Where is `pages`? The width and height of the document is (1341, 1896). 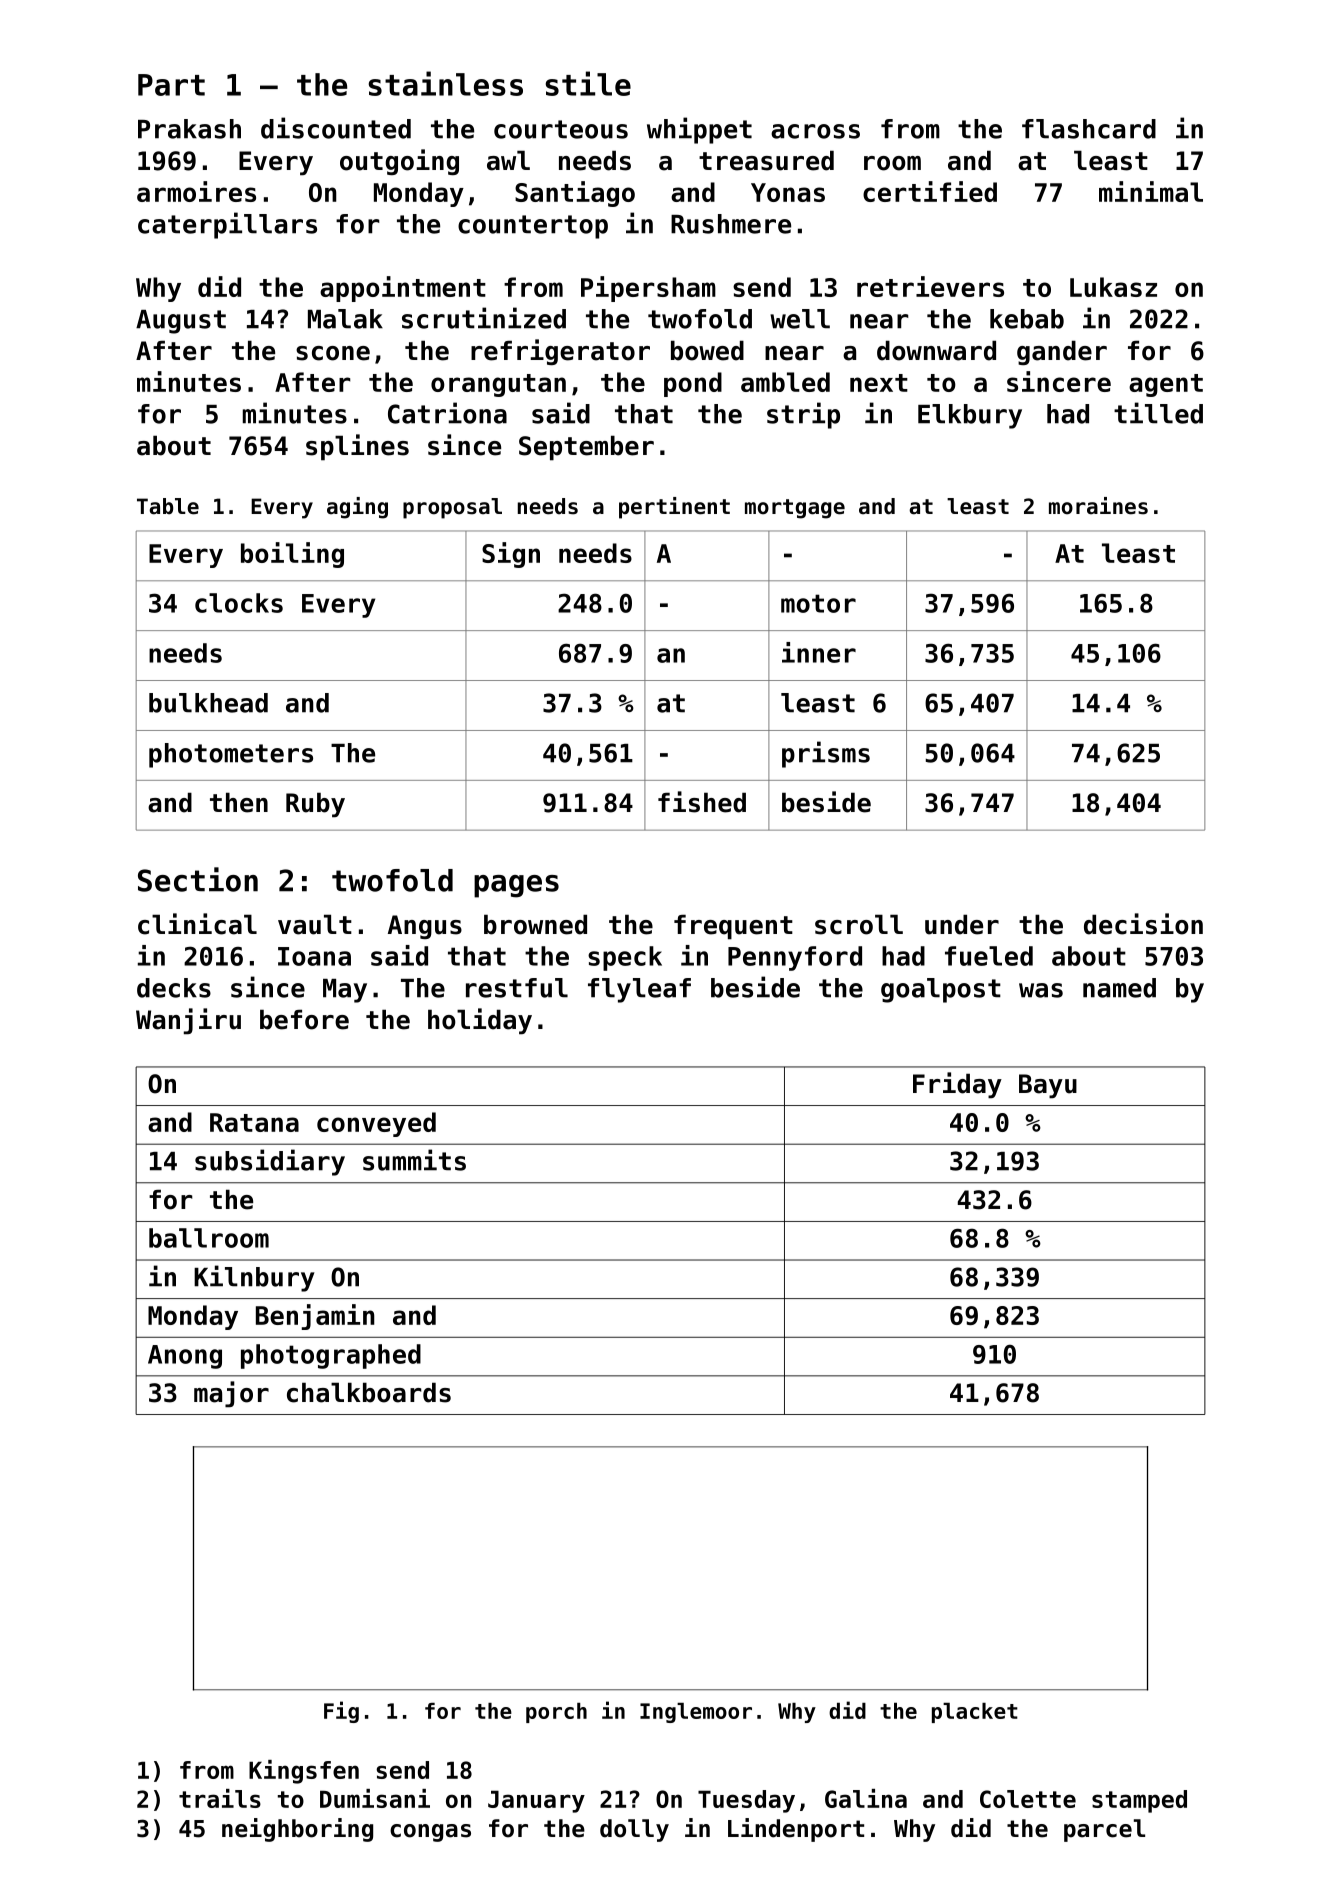 pages is located at coordinates (516, 886).
